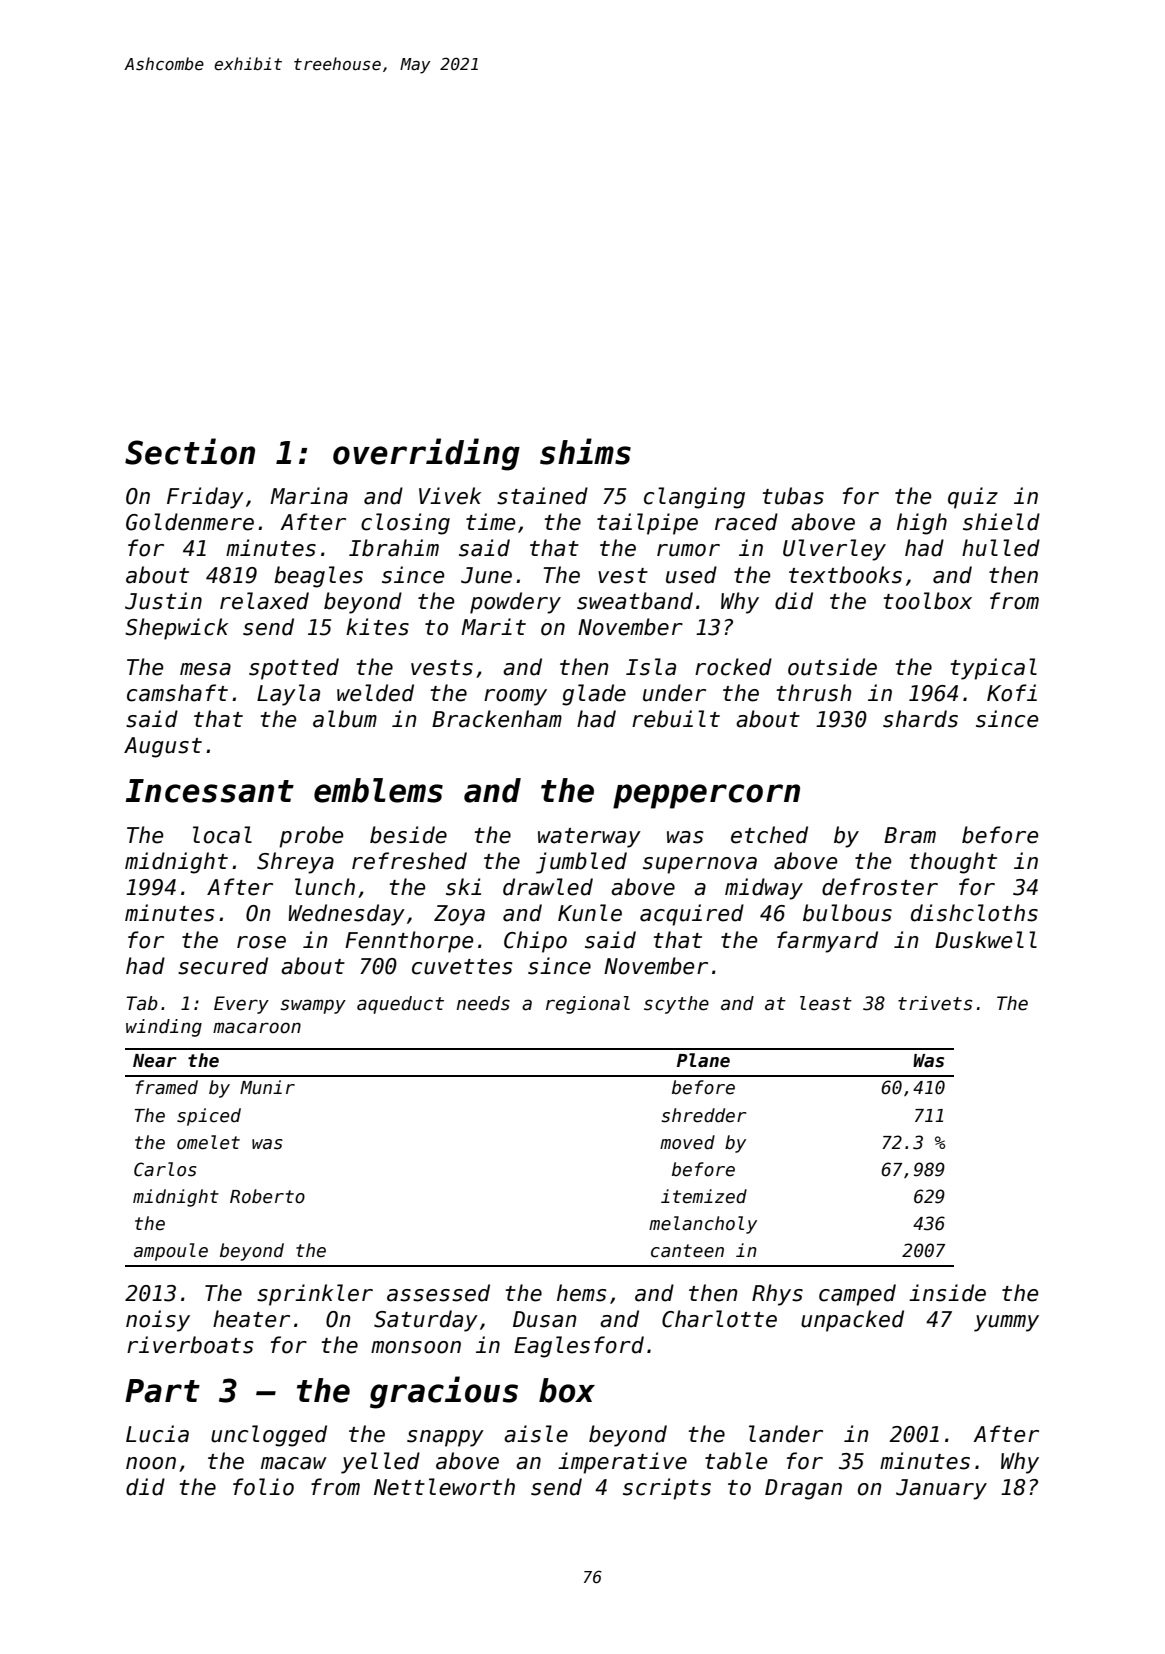 The width and height of the screenshot is (1165, 1654). Describe the element at coordinates (590, 913) in the screenshot. I see `Kunle` at that location.
